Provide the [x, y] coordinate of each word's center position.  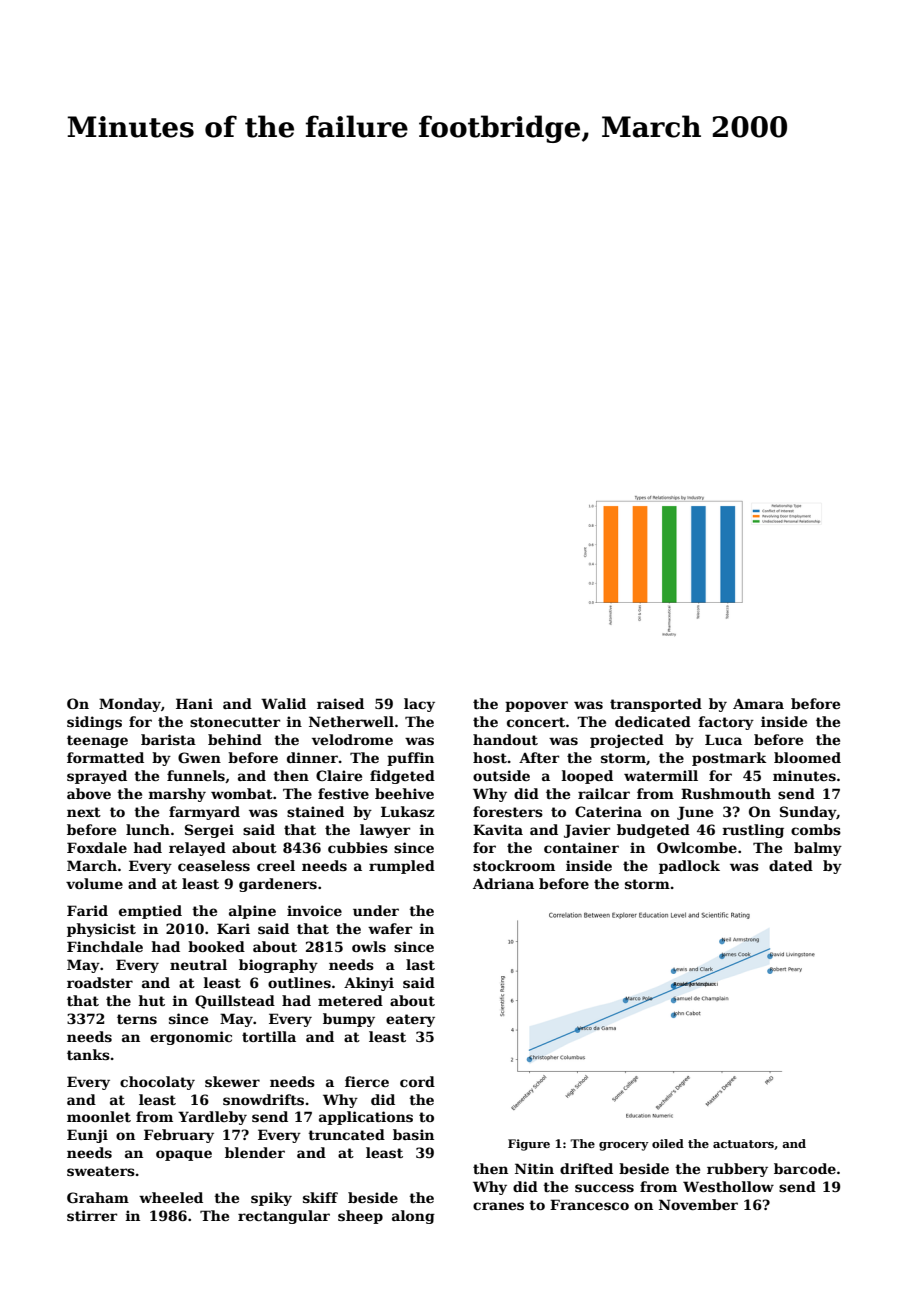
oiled [668, 1143]
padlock [689, 867]
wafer [390, 928]
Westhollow [728, 1186]
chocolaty [157, 1083]
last [420, 964]
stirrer [92, 1215]
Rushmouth [726, 793]
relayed [197, 849]
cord [417, 1081]
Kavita [498, 829]
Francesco [589, 1204]
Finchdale [105, 946]
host [490, 757]
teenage [97, 741]
